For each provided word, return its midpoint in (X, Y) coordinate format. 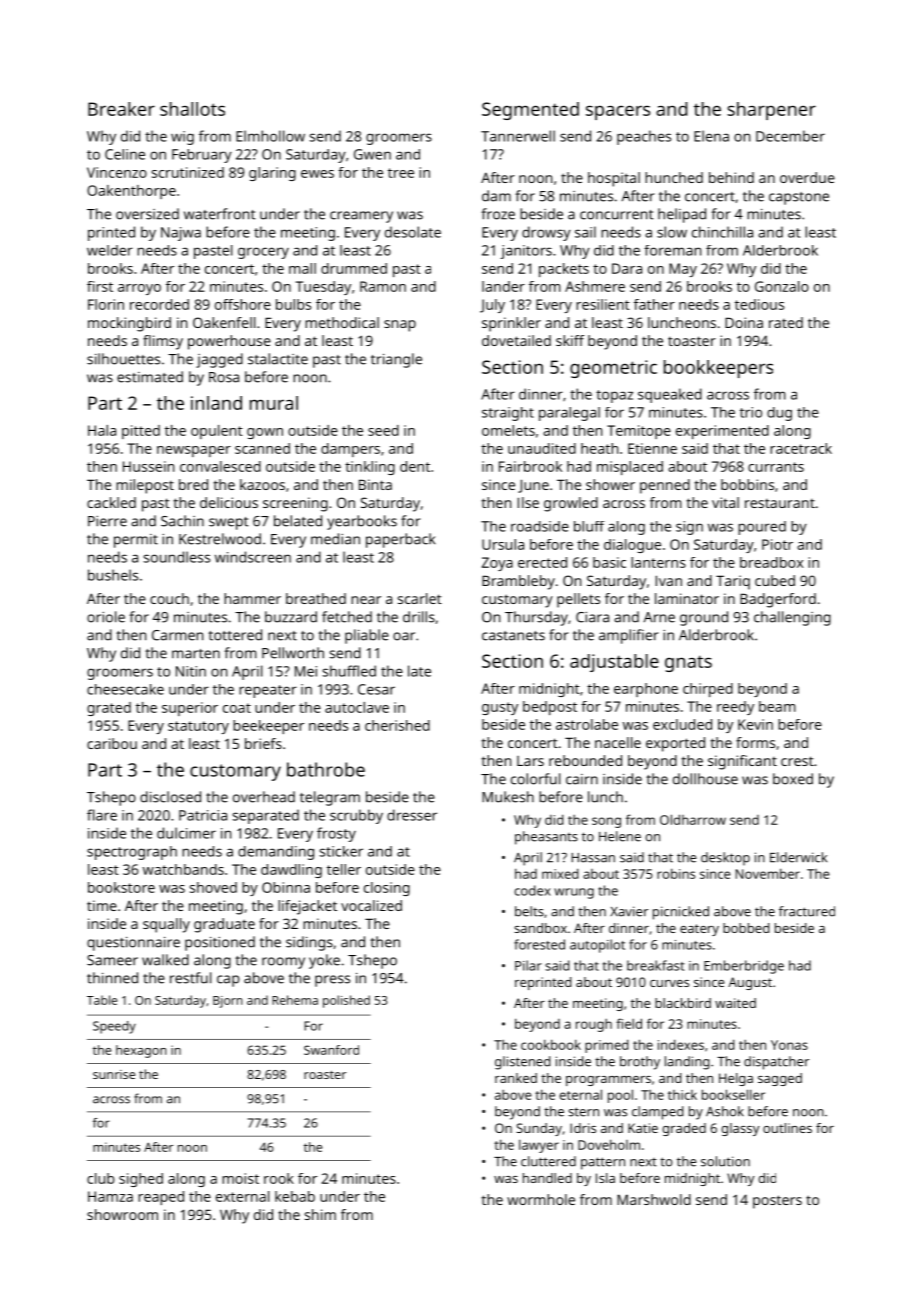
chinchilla (722, 232)
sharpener (771, 111)
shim (320, 1214)
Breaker (121, 109)
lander (503, 286)
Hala (102, 430)
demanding (276, 853)
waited (735, 1003)
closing (387, 889)
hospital (614, 179)
